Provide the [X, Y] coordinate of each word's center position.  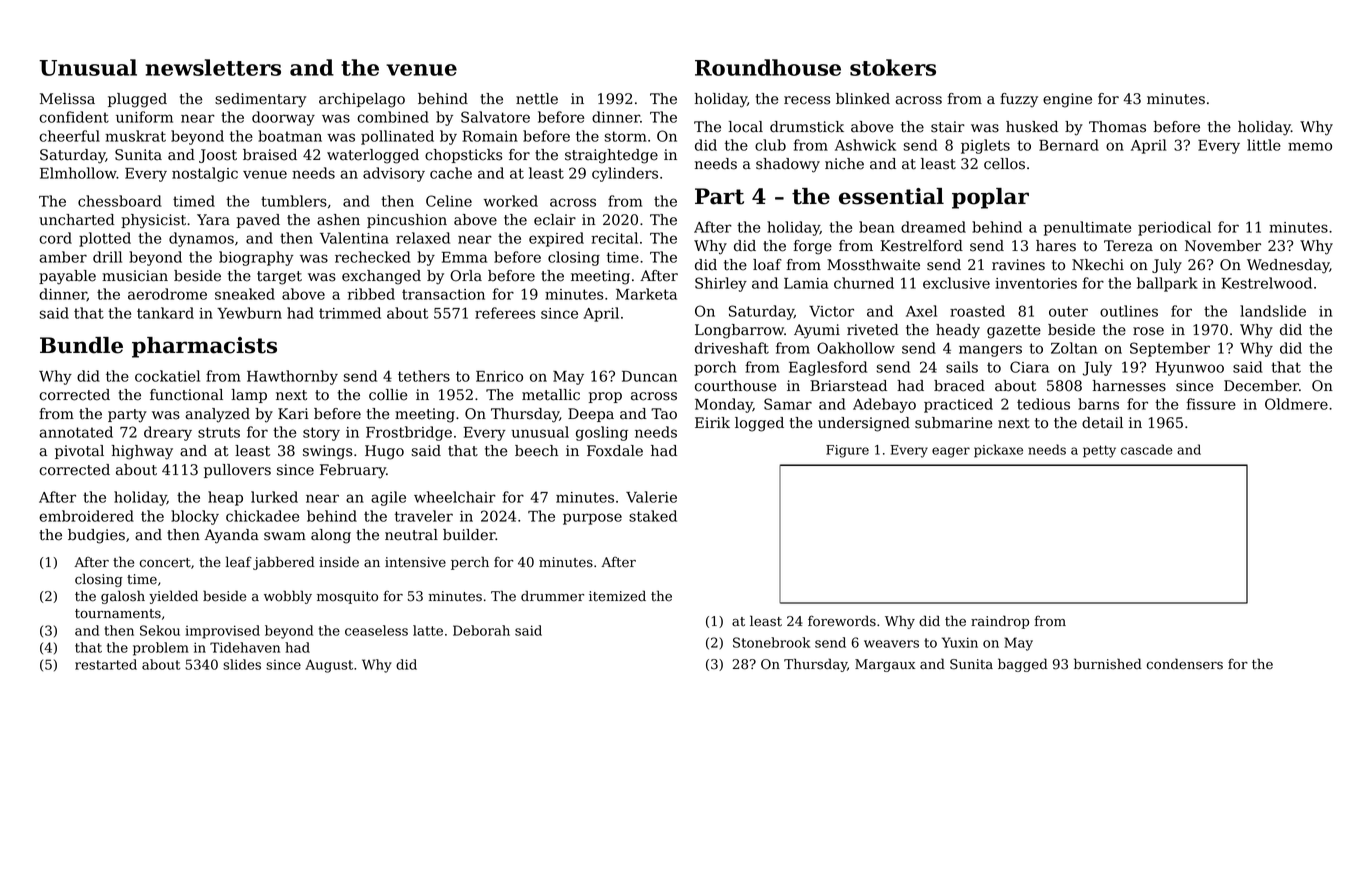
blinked [863, 99]
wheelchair [455, 497]
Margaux [885, 665]
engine [1067, 100]
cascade [1147, 449]
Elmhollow [78, 173]
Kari [293, 414]
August [329, 666]
